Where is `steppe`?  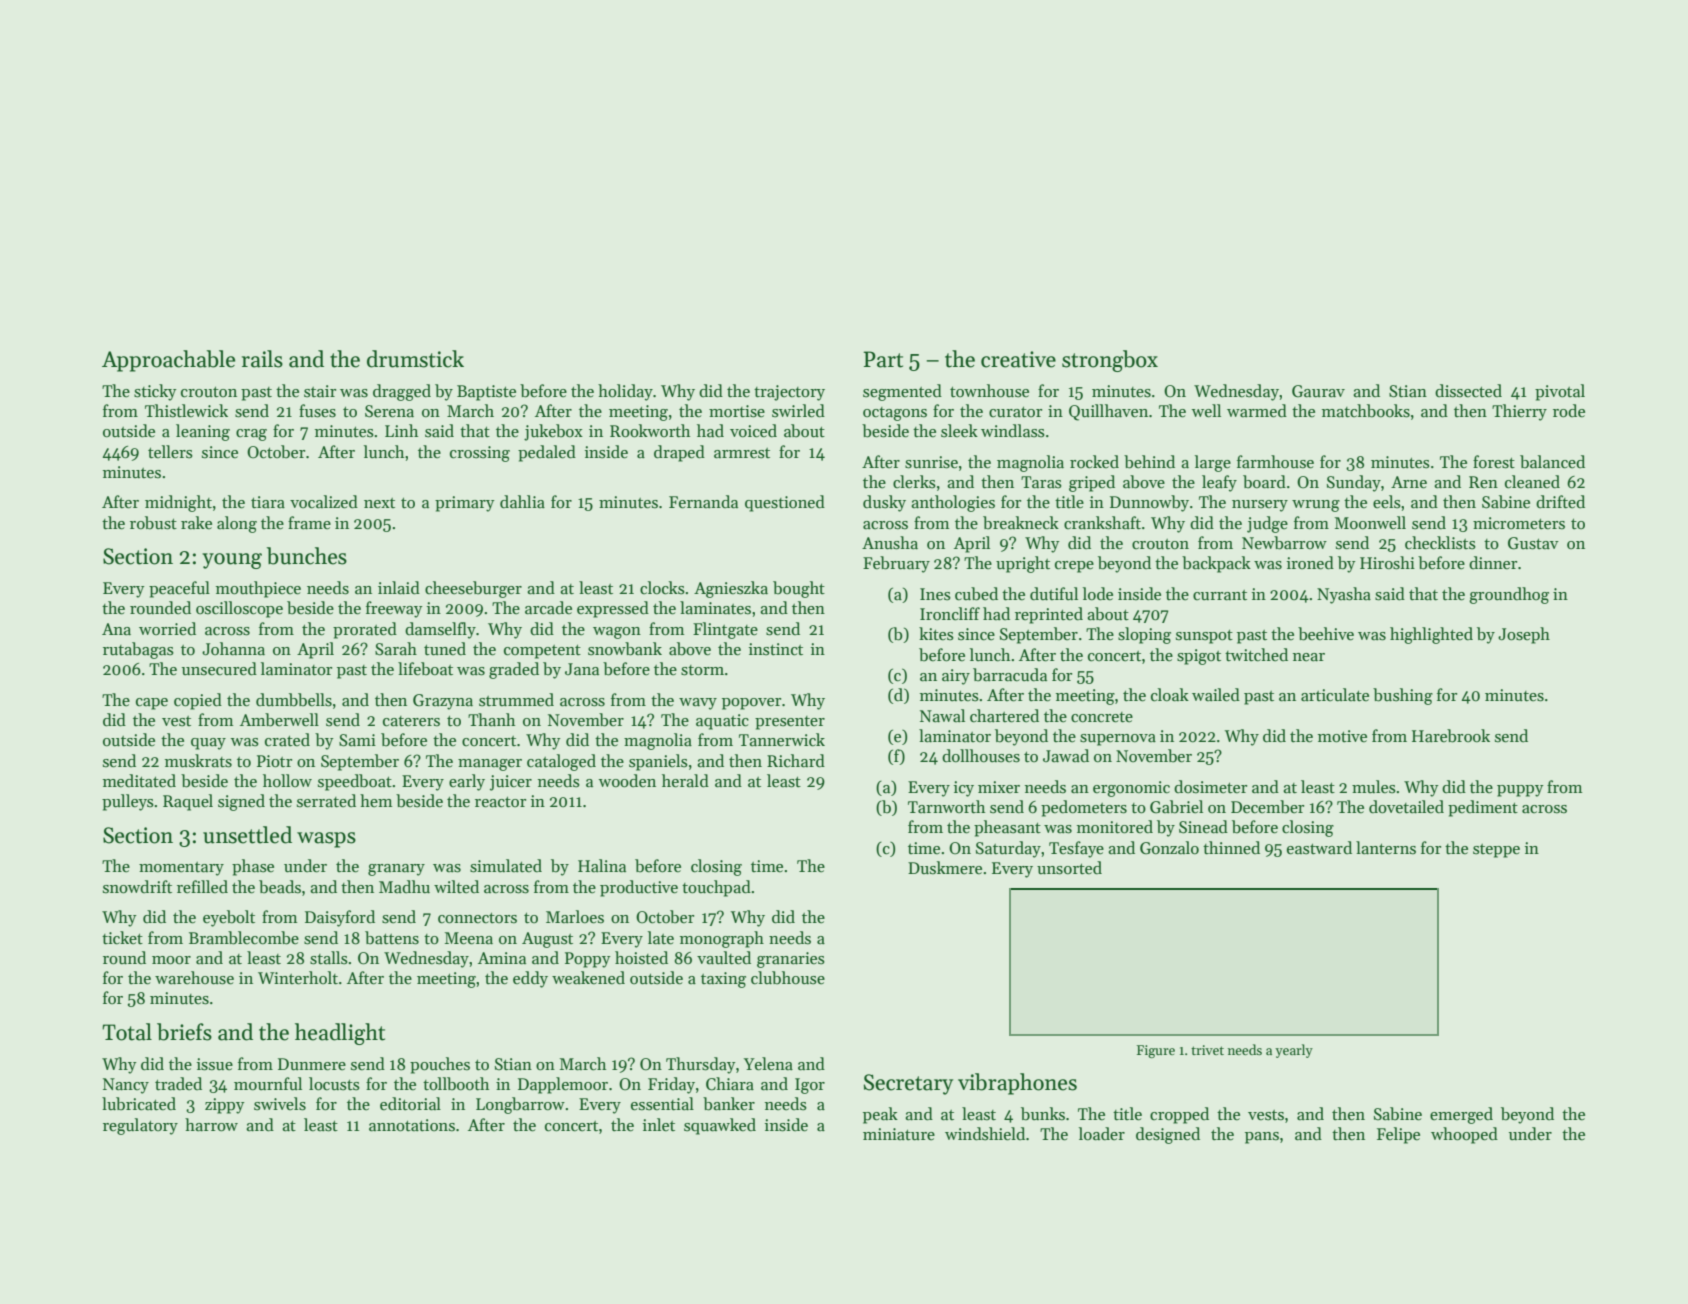 steppe is located at coordinates (1496, 851).
